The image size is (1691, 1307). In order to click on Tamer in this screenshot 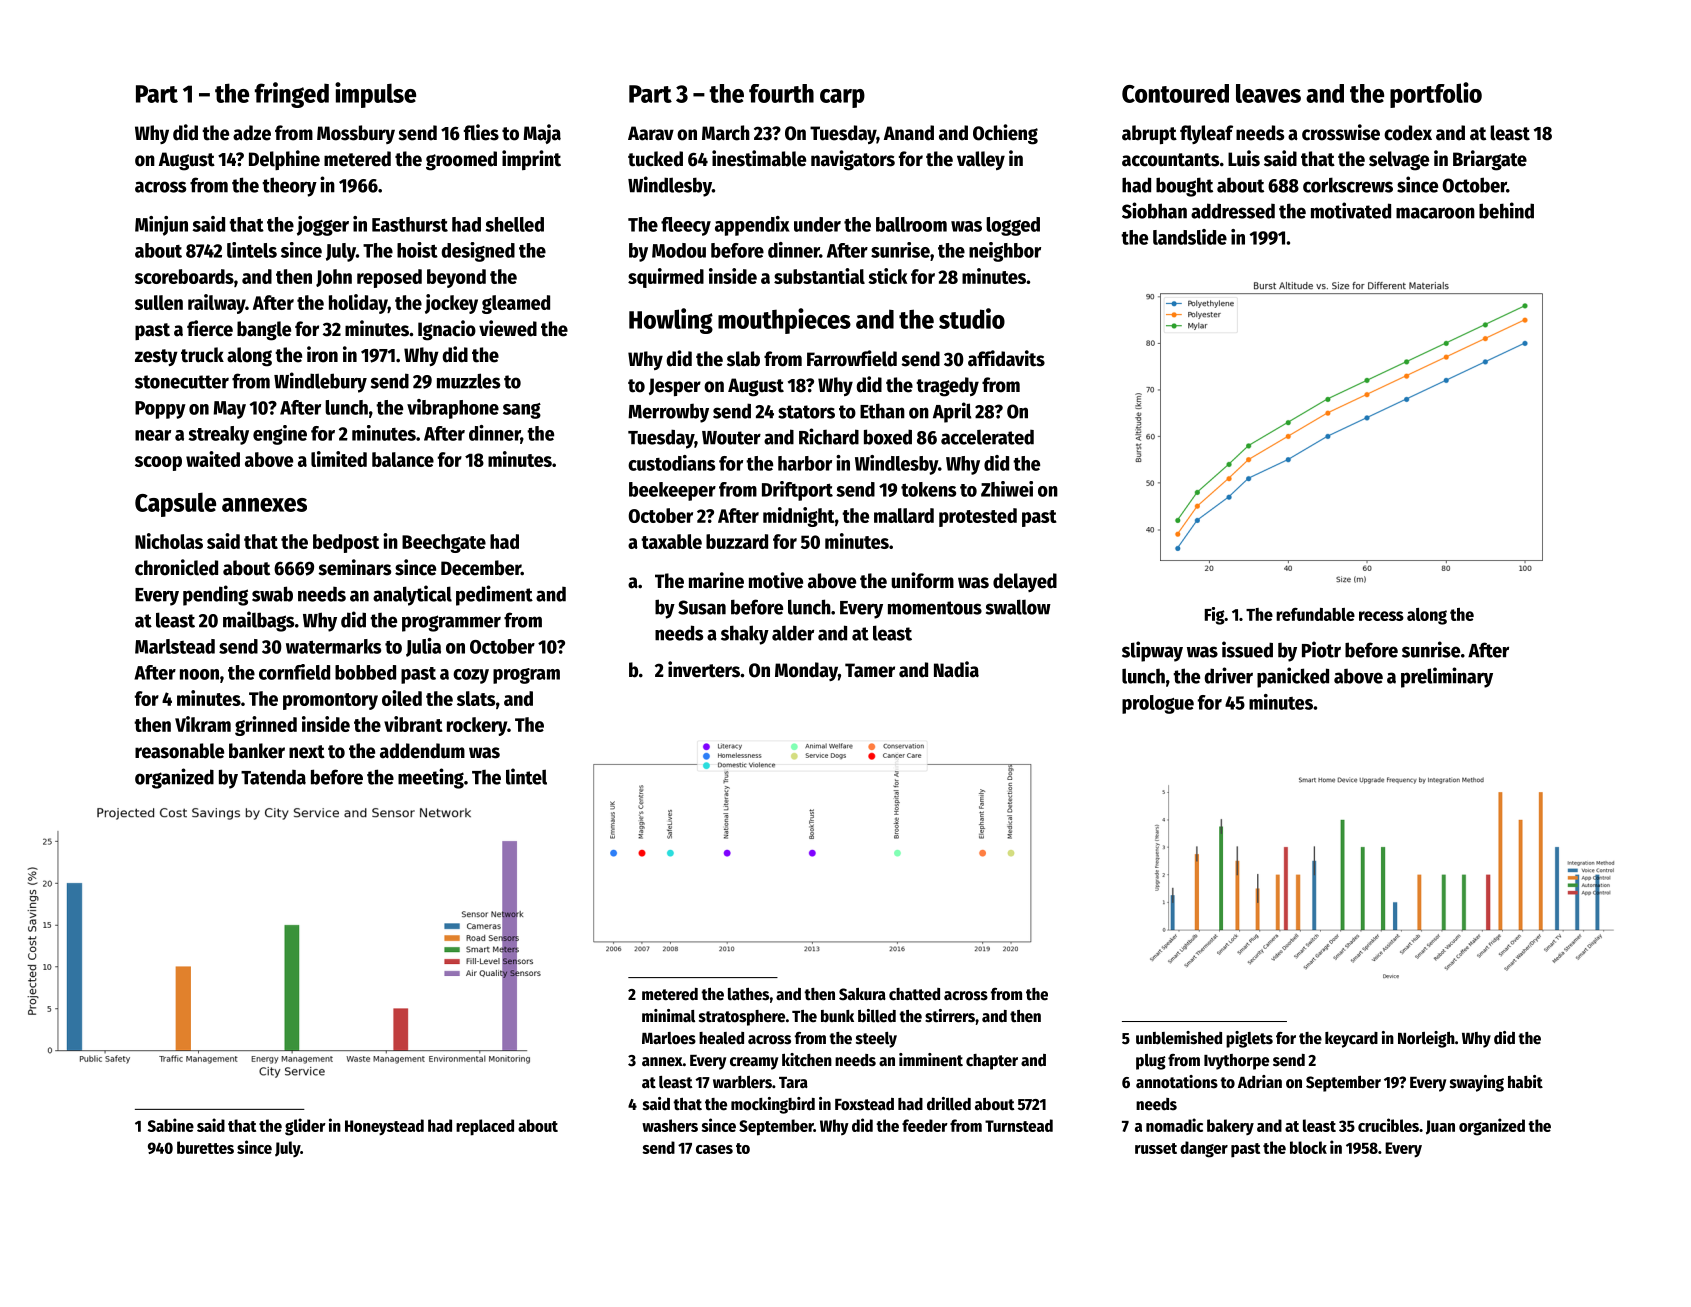, I will do `click(870, 670)`.
